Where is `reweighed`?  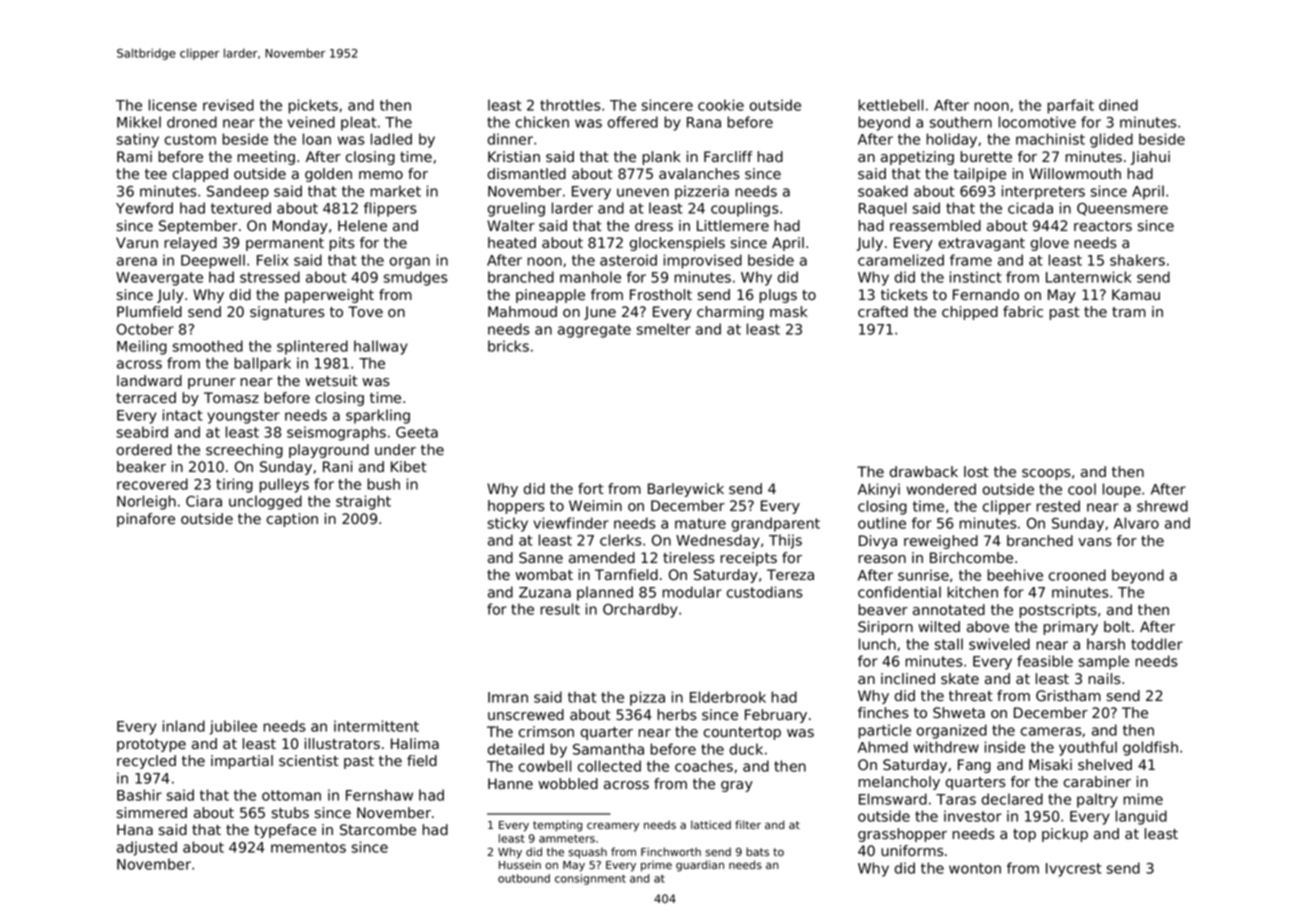 reweighed is located at coordinates (941, 542).
